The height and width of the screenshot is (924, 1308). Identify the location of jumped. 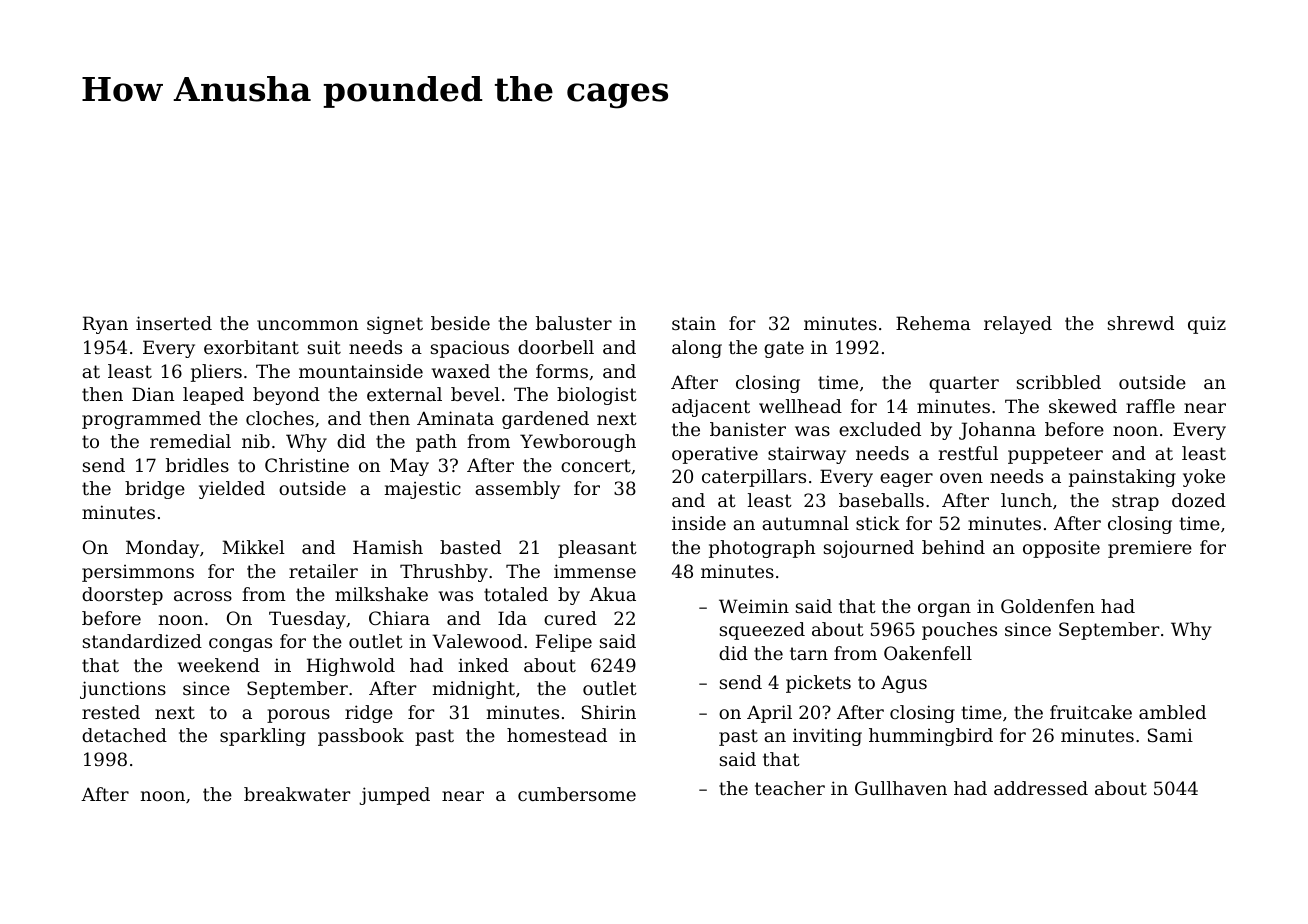
(394, 796).
